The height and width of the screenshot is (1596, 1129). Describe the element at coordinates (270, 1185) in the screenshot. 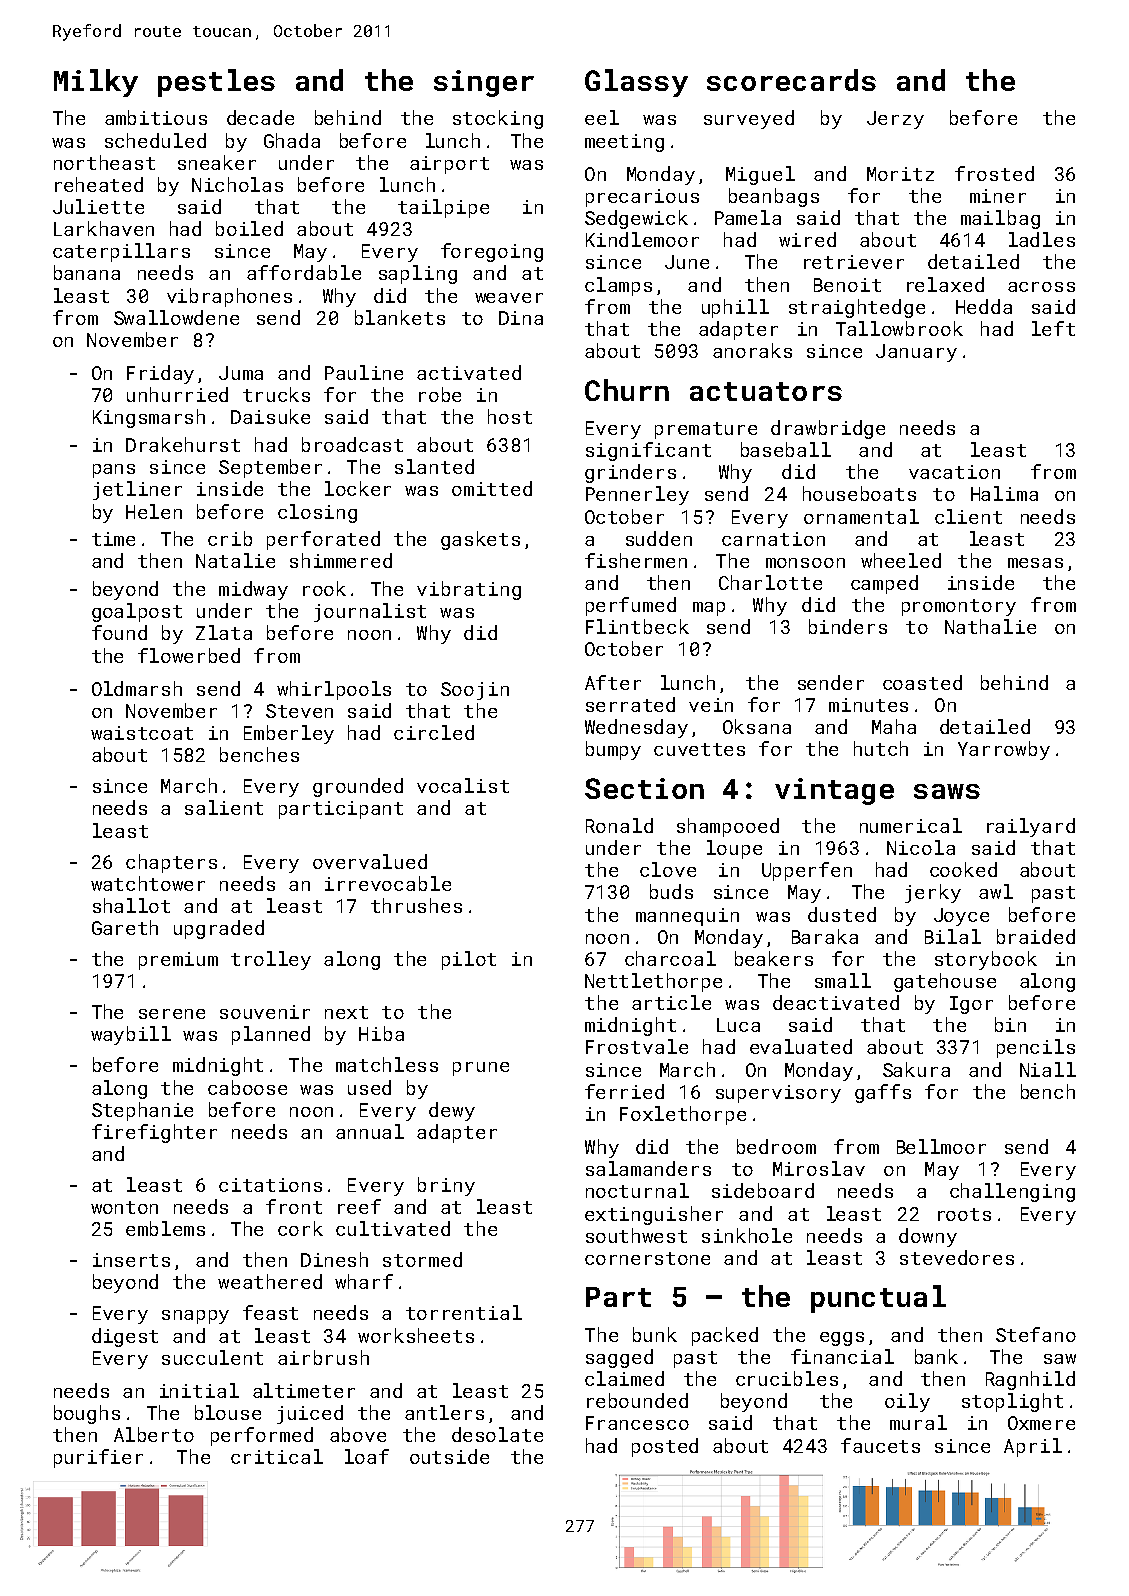

I see `citations` at that location.
